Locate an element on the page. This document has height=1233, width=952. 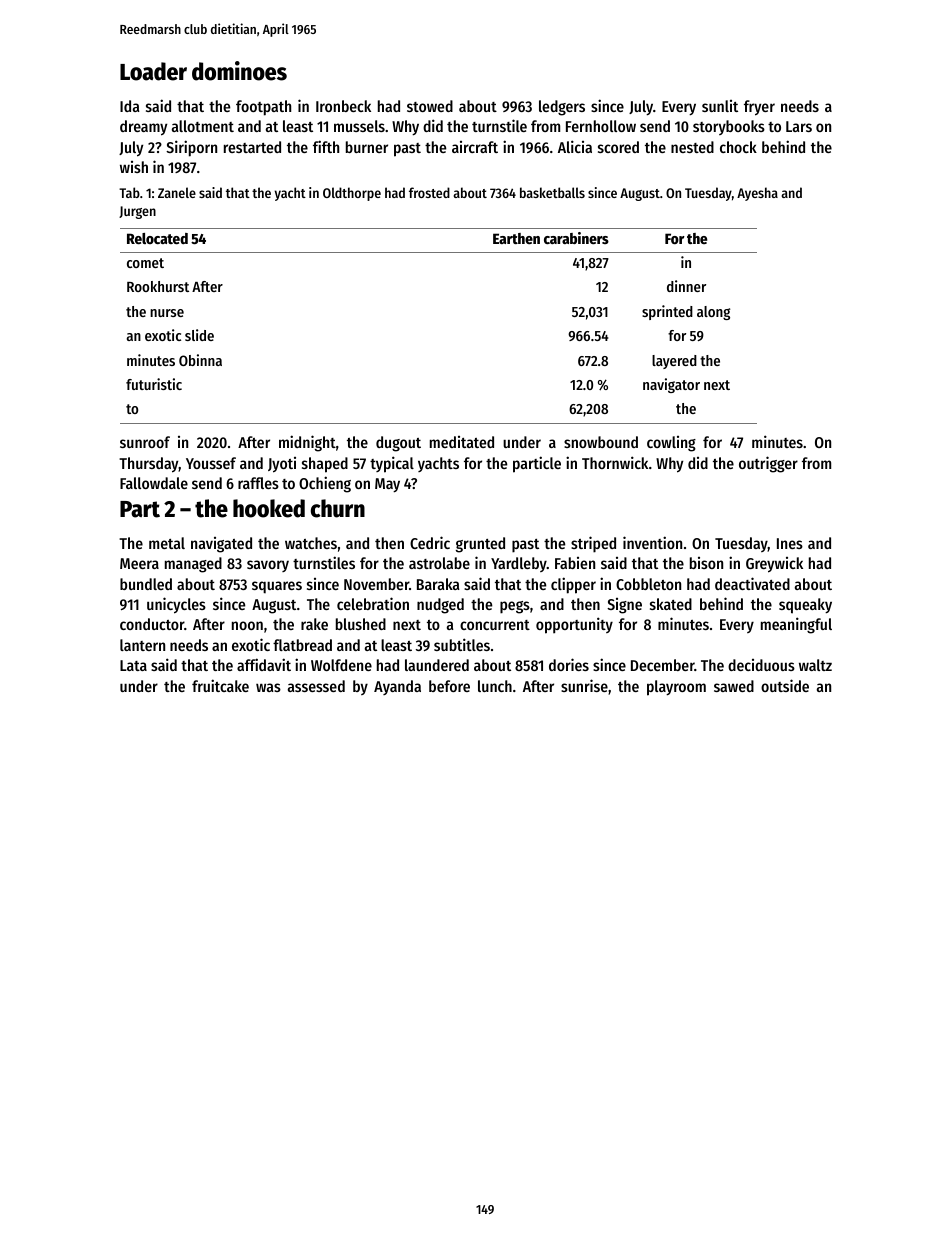
sunlit is located at coordinates (720, 106).
